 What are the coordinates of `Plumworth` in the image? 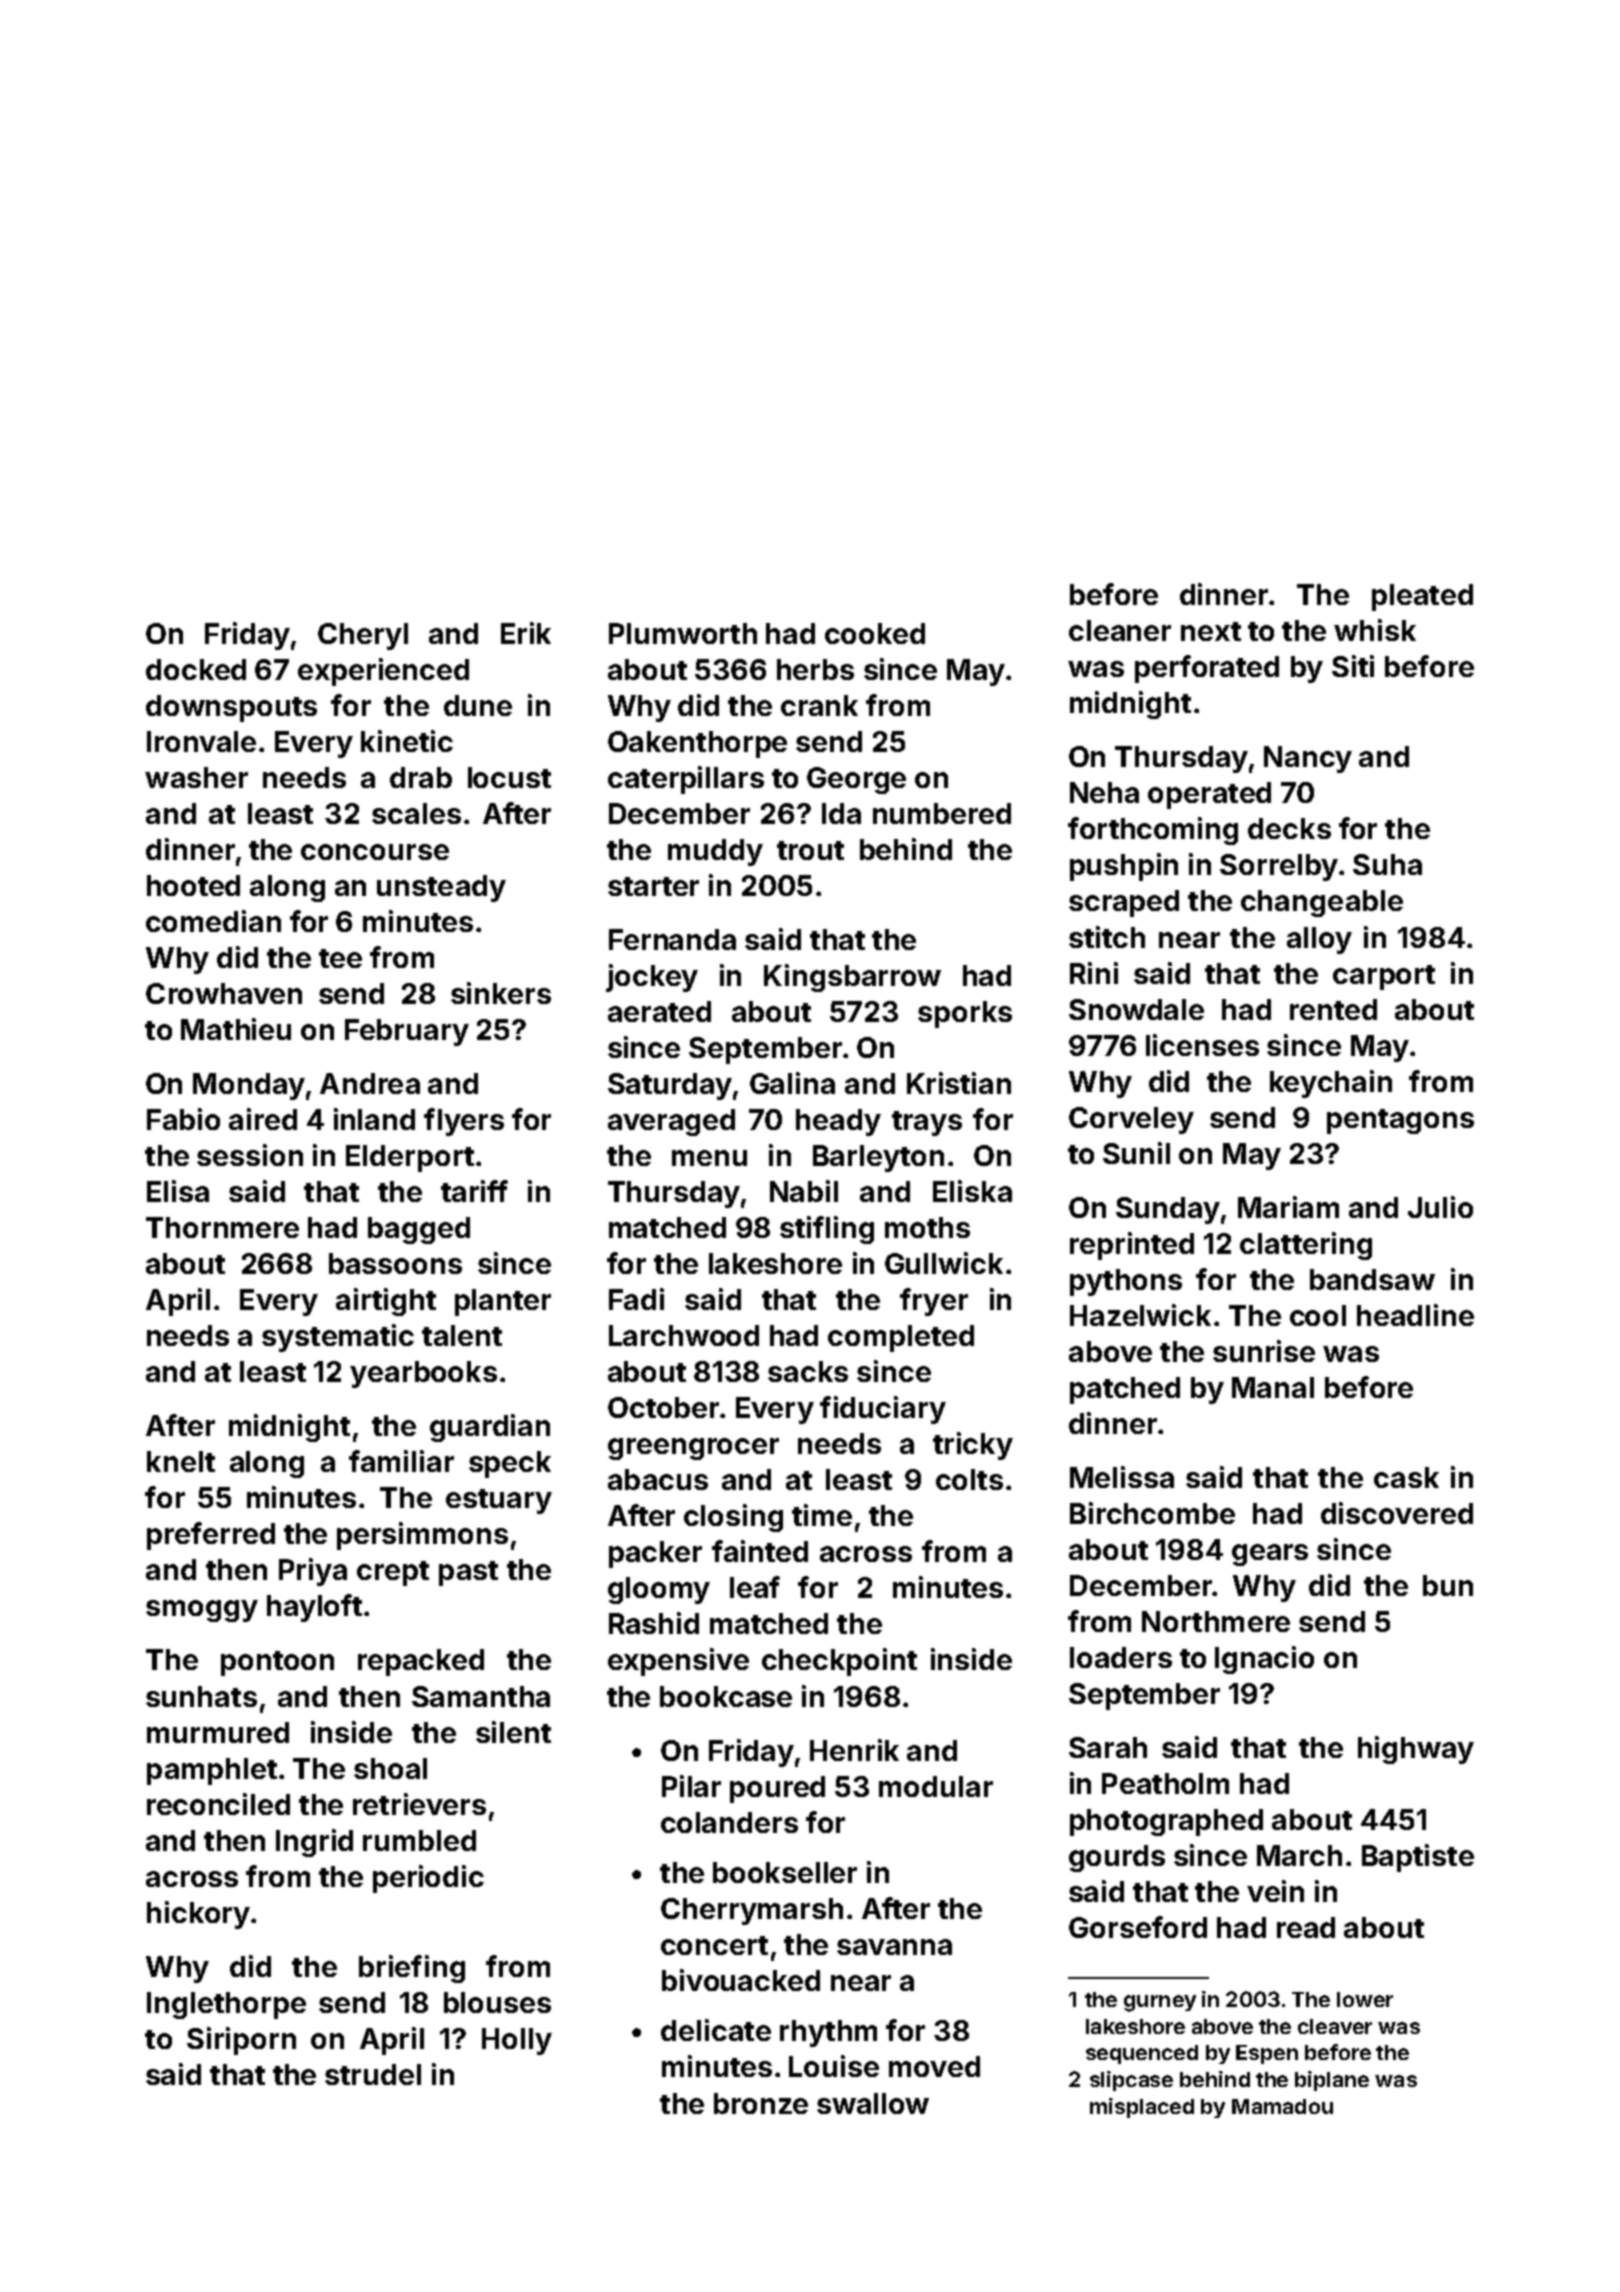 It's located at (683, 633).
